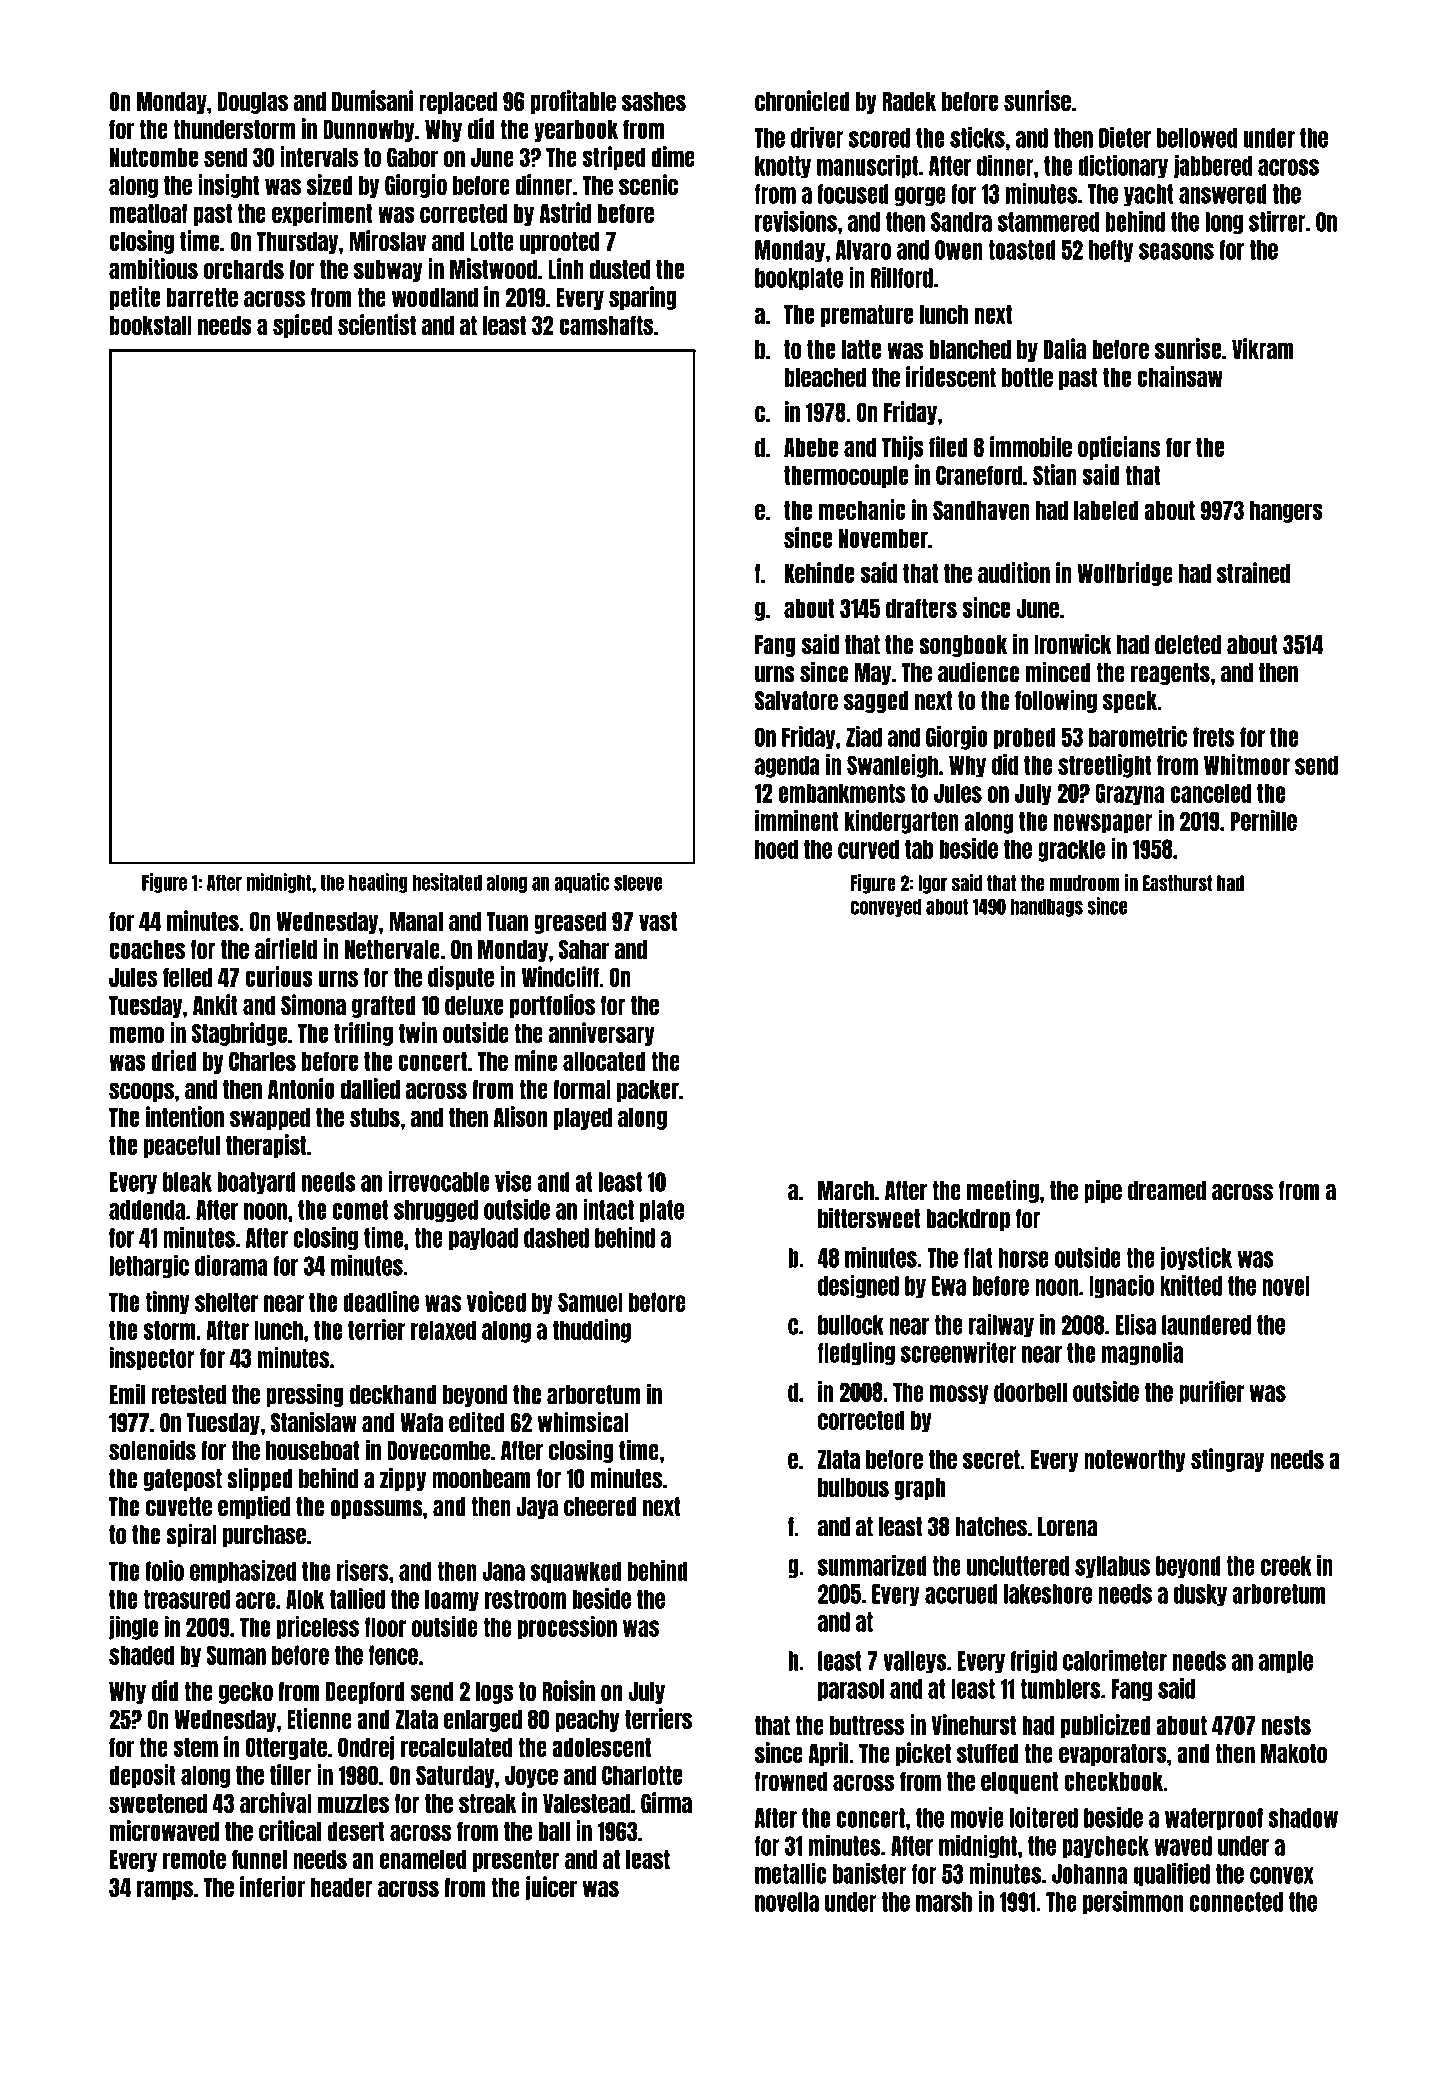  I want to click on deadline, so click(381, 1301).
